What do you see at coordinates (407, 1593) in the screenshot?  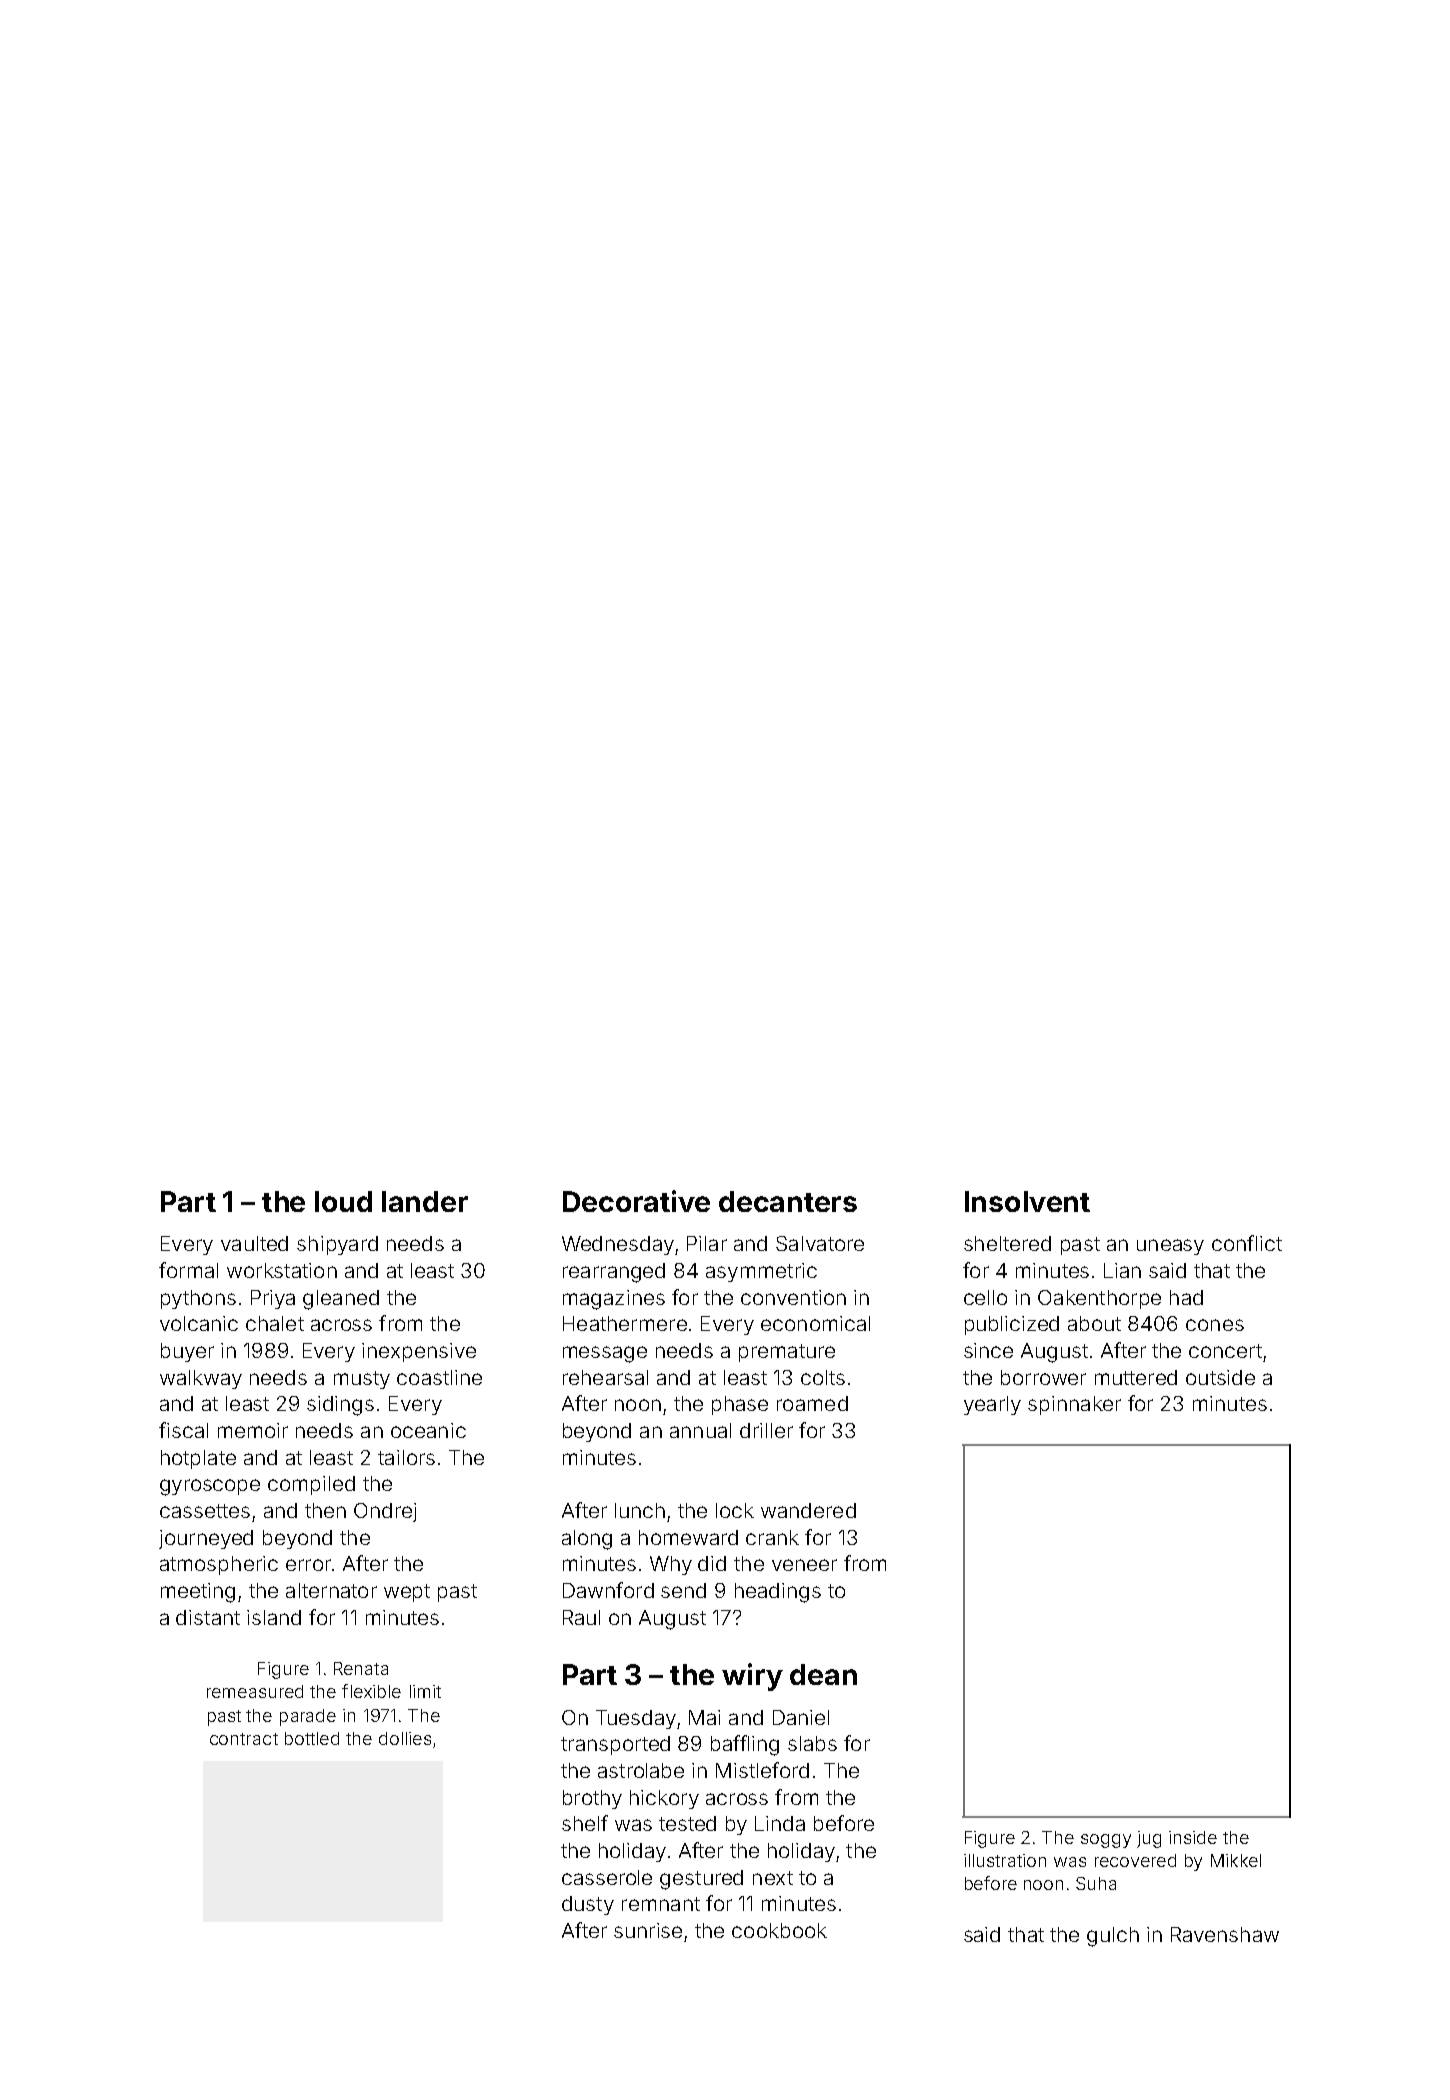 I see `wept` at bounding box center [407, 1593].
